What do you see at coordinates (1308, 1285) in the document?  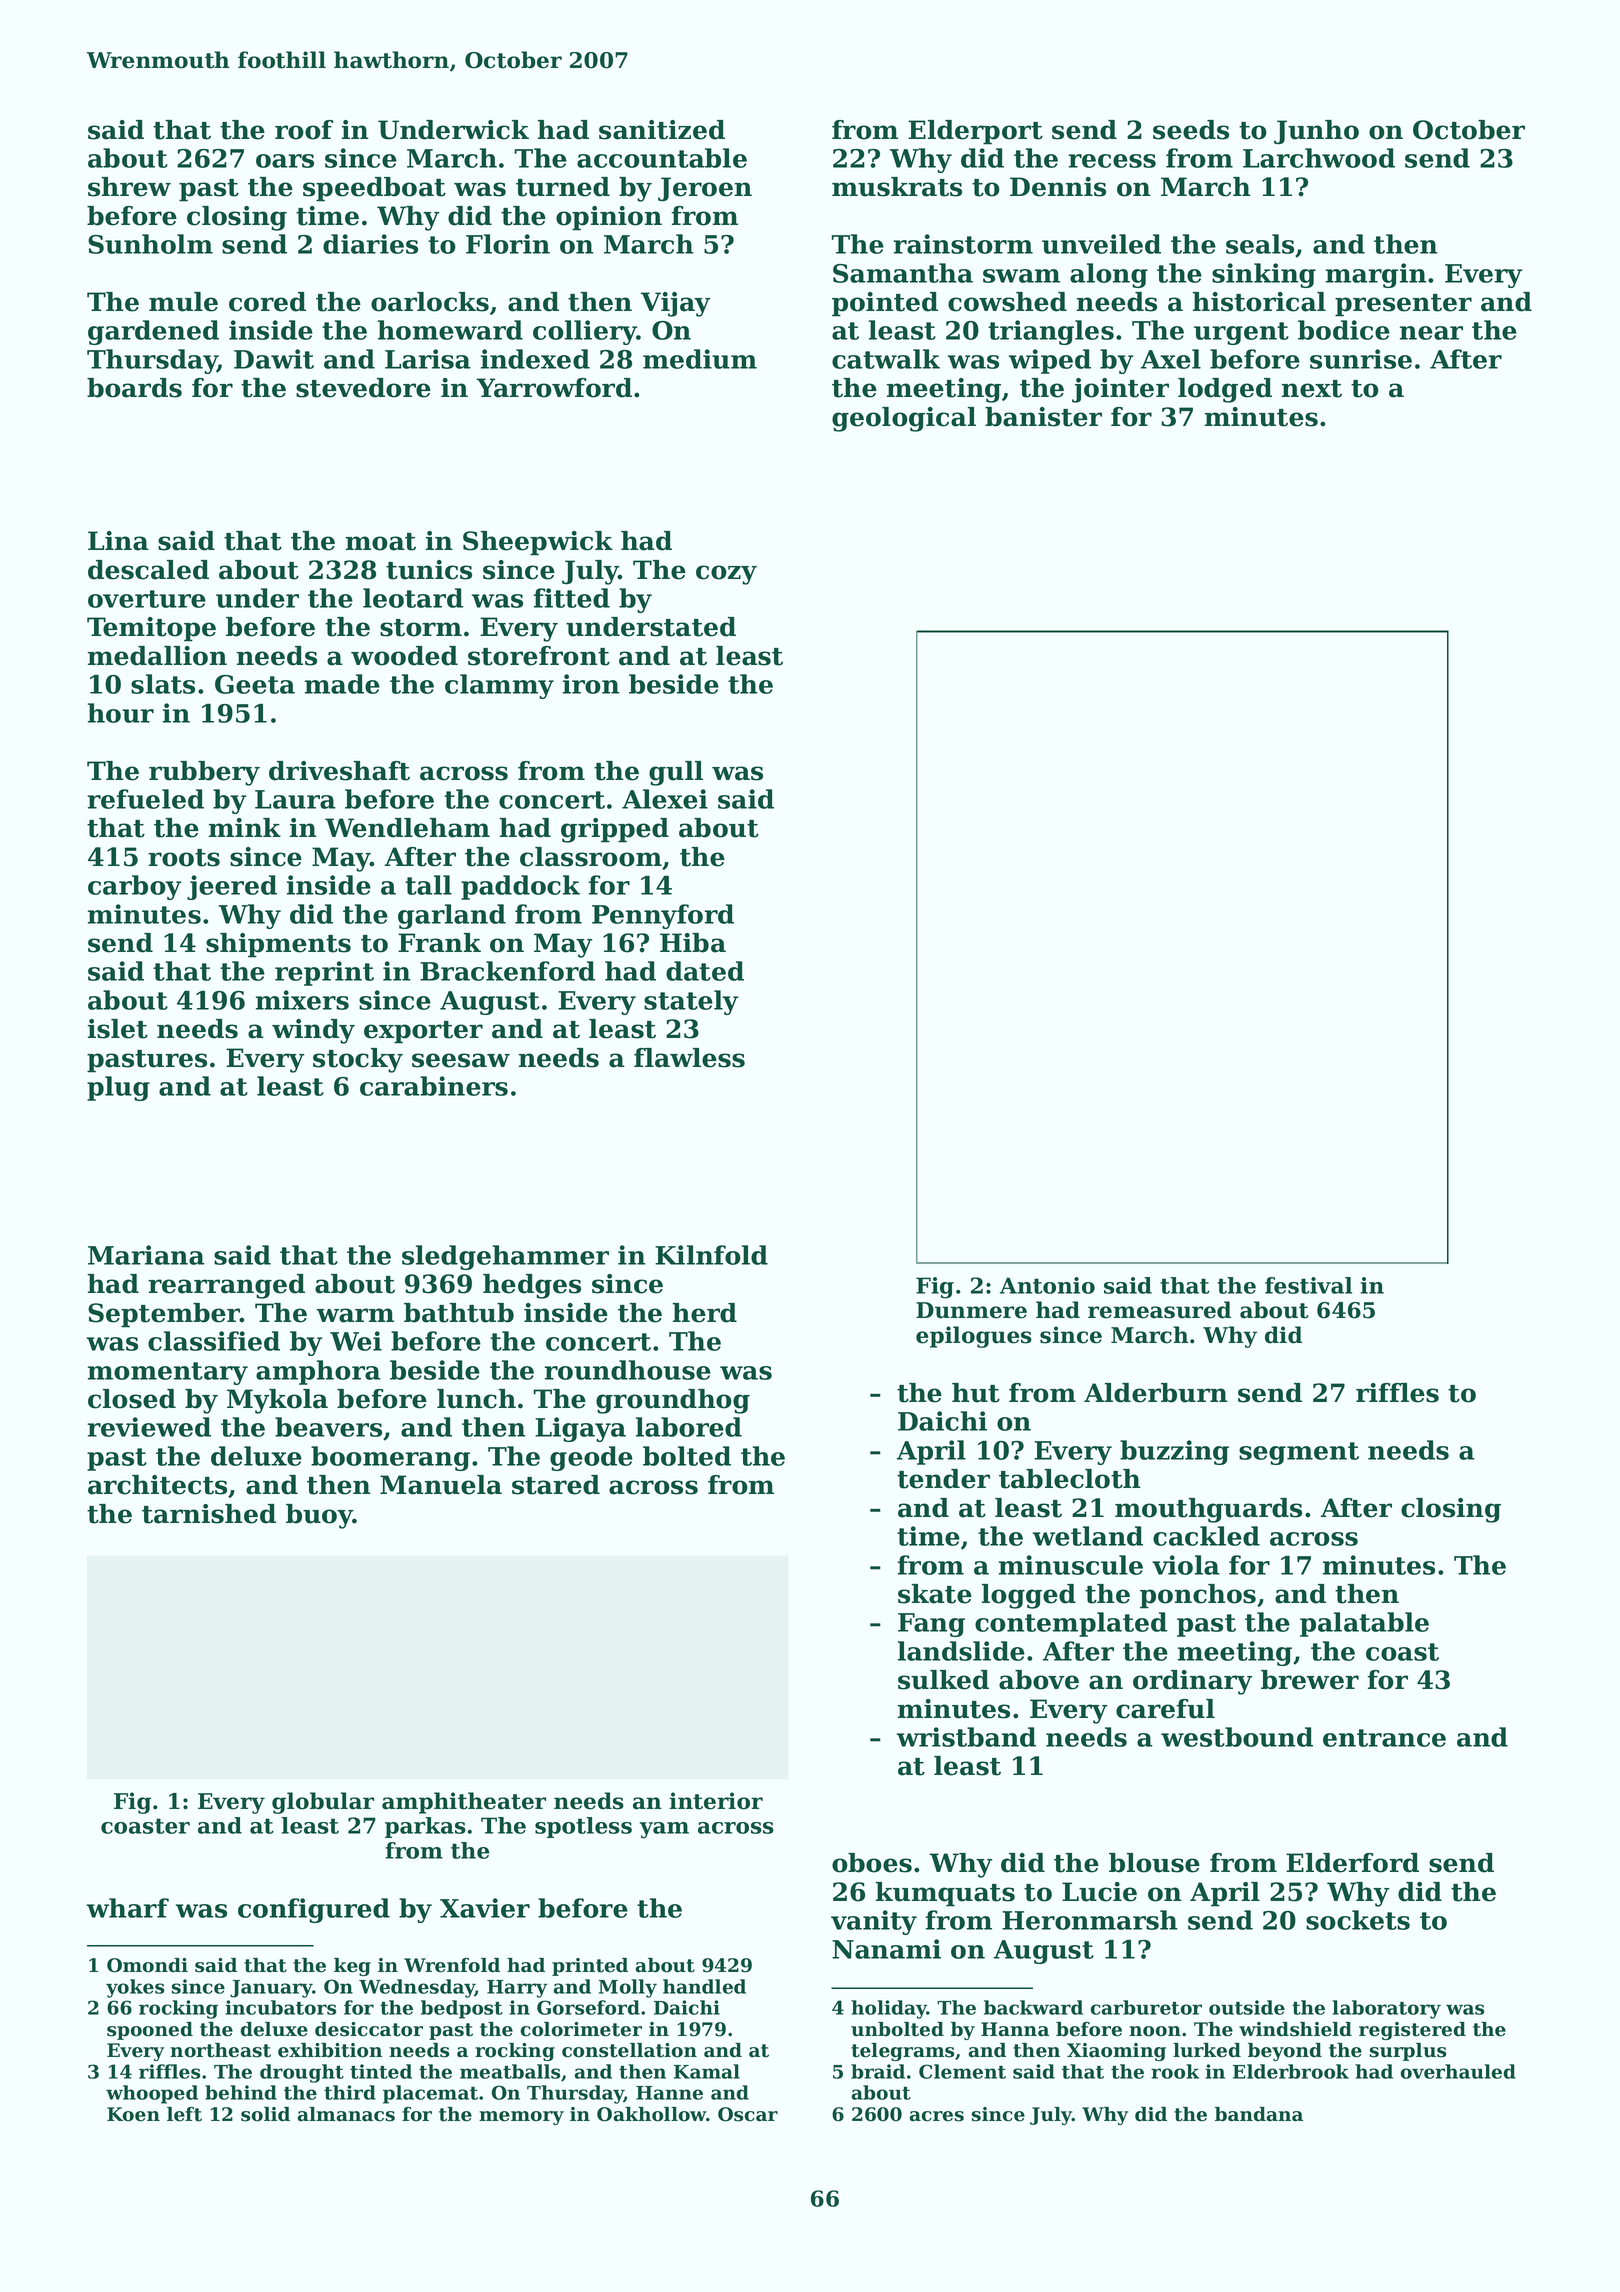 I see `festival` at bounding box center [1308, 1285].
